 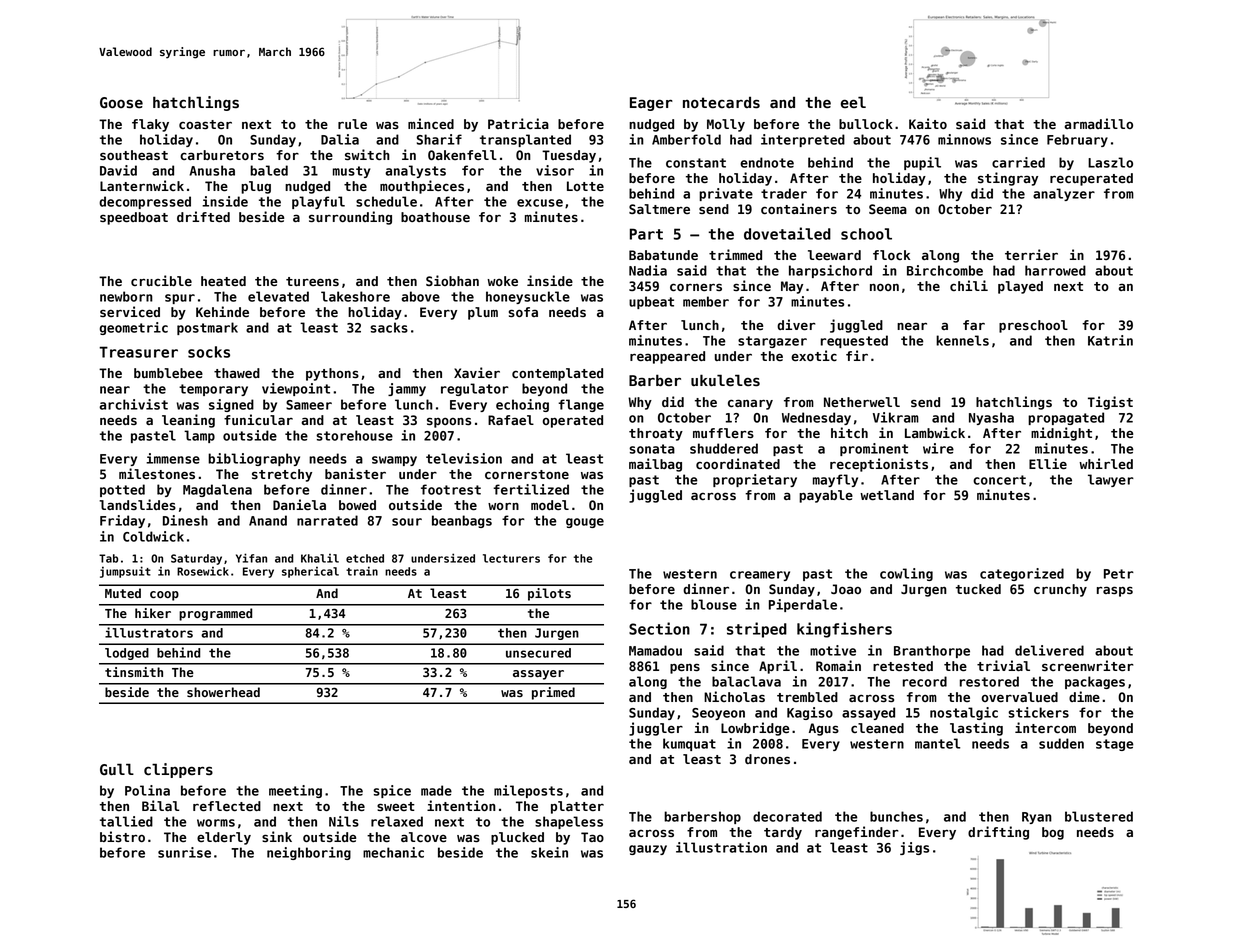 What do you see at coordinates (133, 404) in the screenshot?
I see `archivist` at bounding box center [133, 404].
